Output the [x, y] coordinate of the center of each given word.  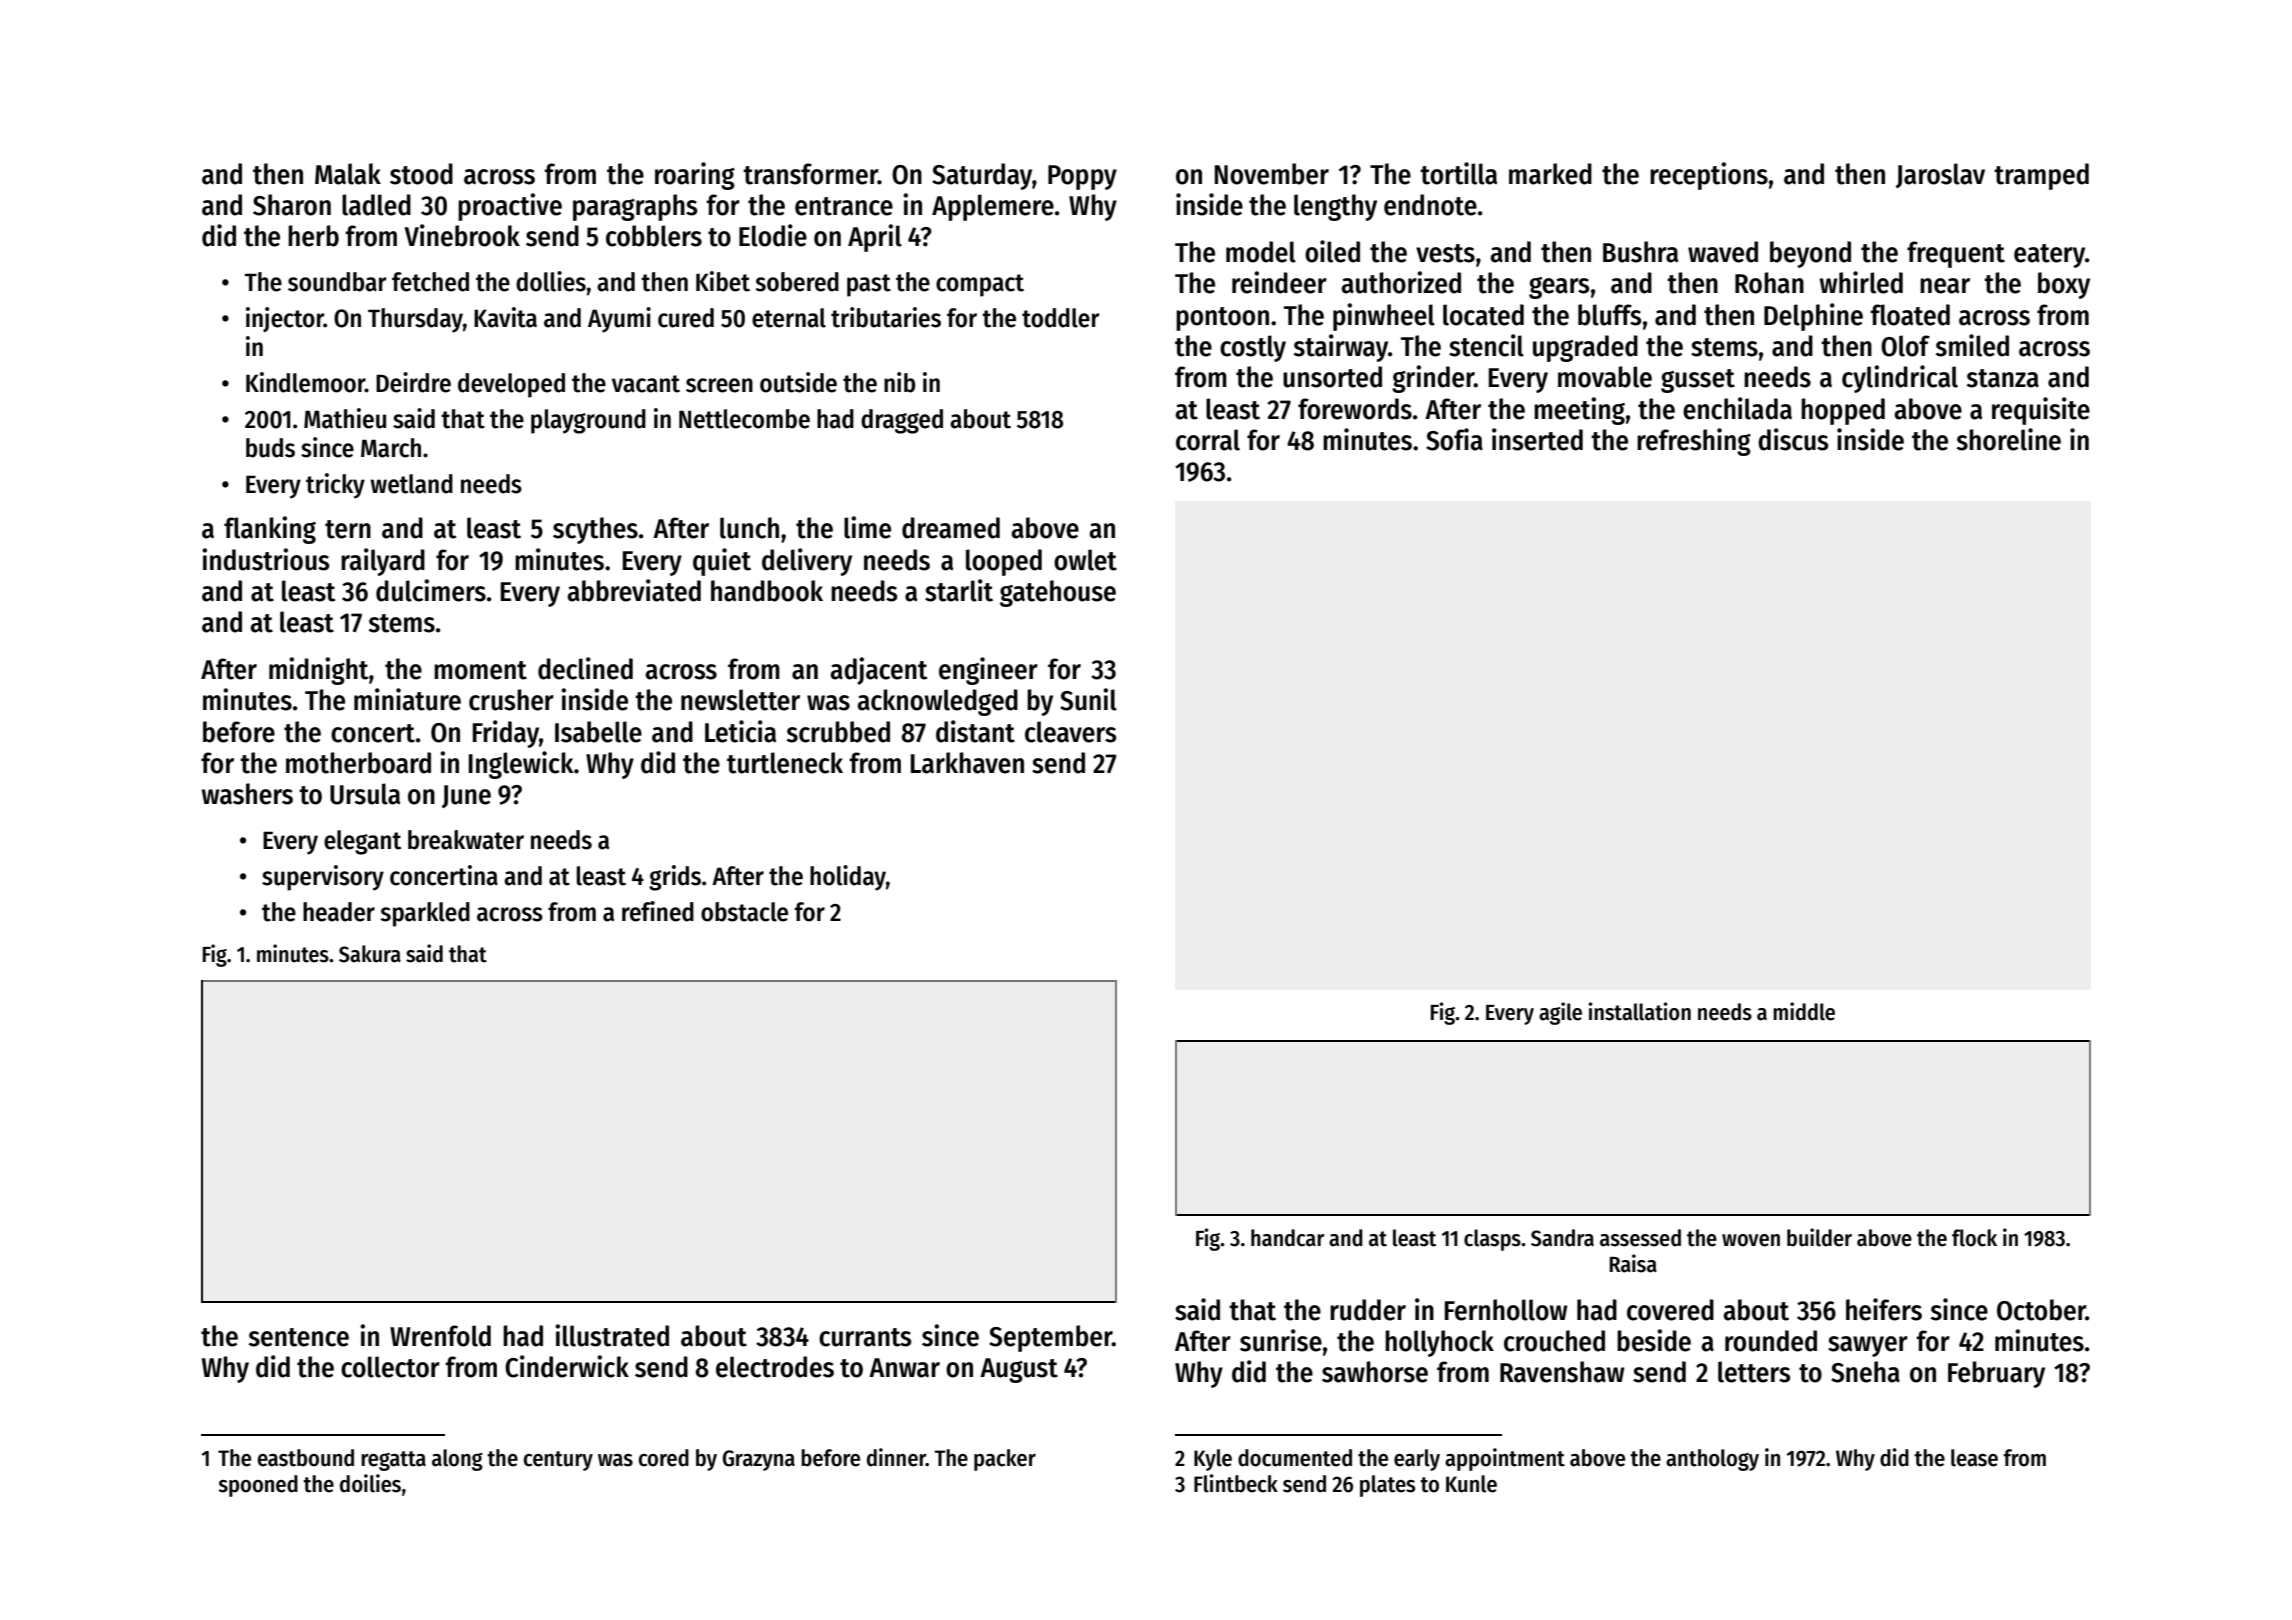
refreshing [1694, 442]
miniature [407, 699]
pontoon [1222, 319]
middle [1804, 1011]
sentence [299, 1337]
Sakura [370, 954]
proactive [510, 207]
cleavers [1070, 732]
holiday [848, 878]
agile [1560, 1013]
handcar [1287, 1238]
